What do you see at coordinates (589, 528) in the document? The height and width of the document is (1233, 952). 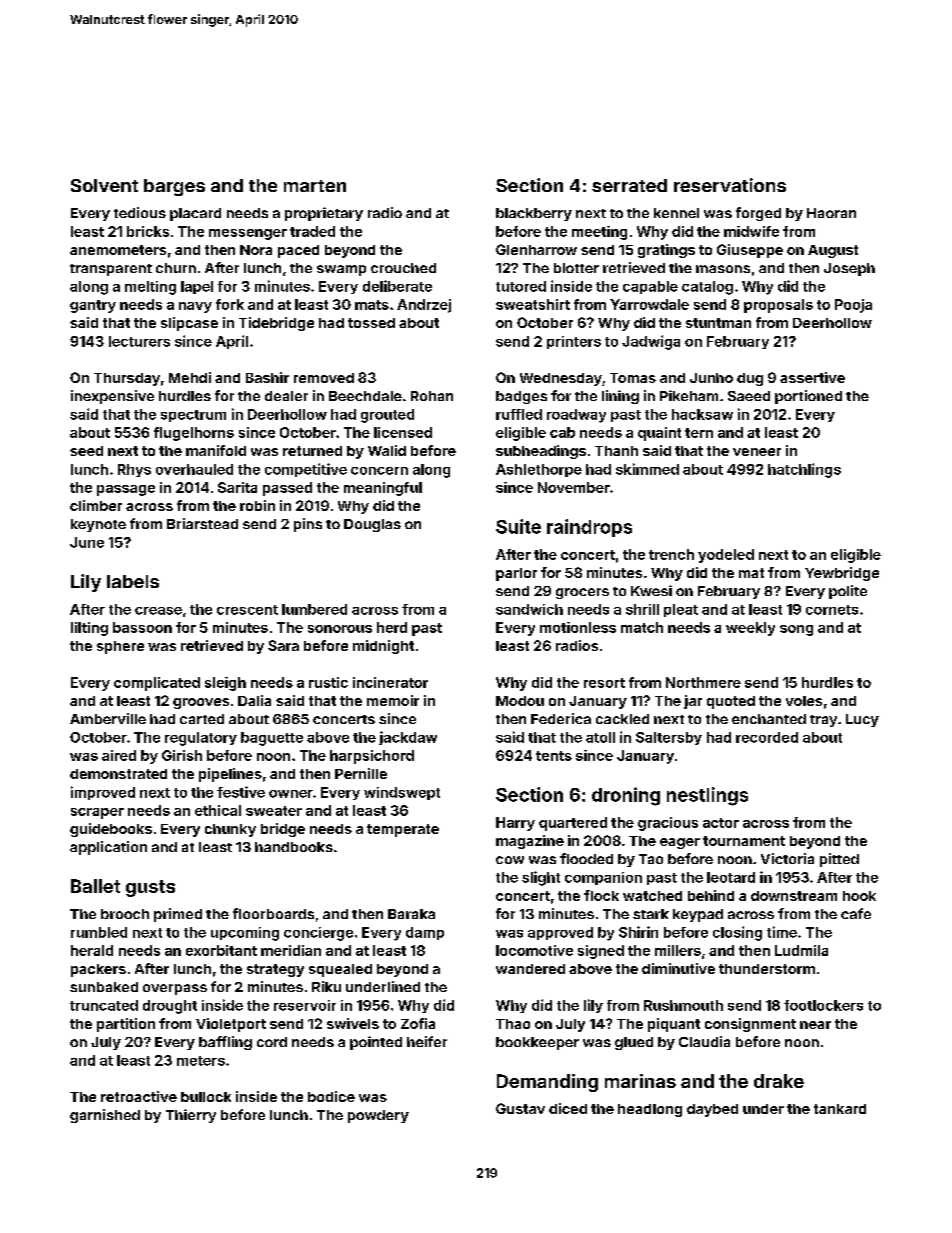 I see `raindrops` at bounding box center [589, 528].
